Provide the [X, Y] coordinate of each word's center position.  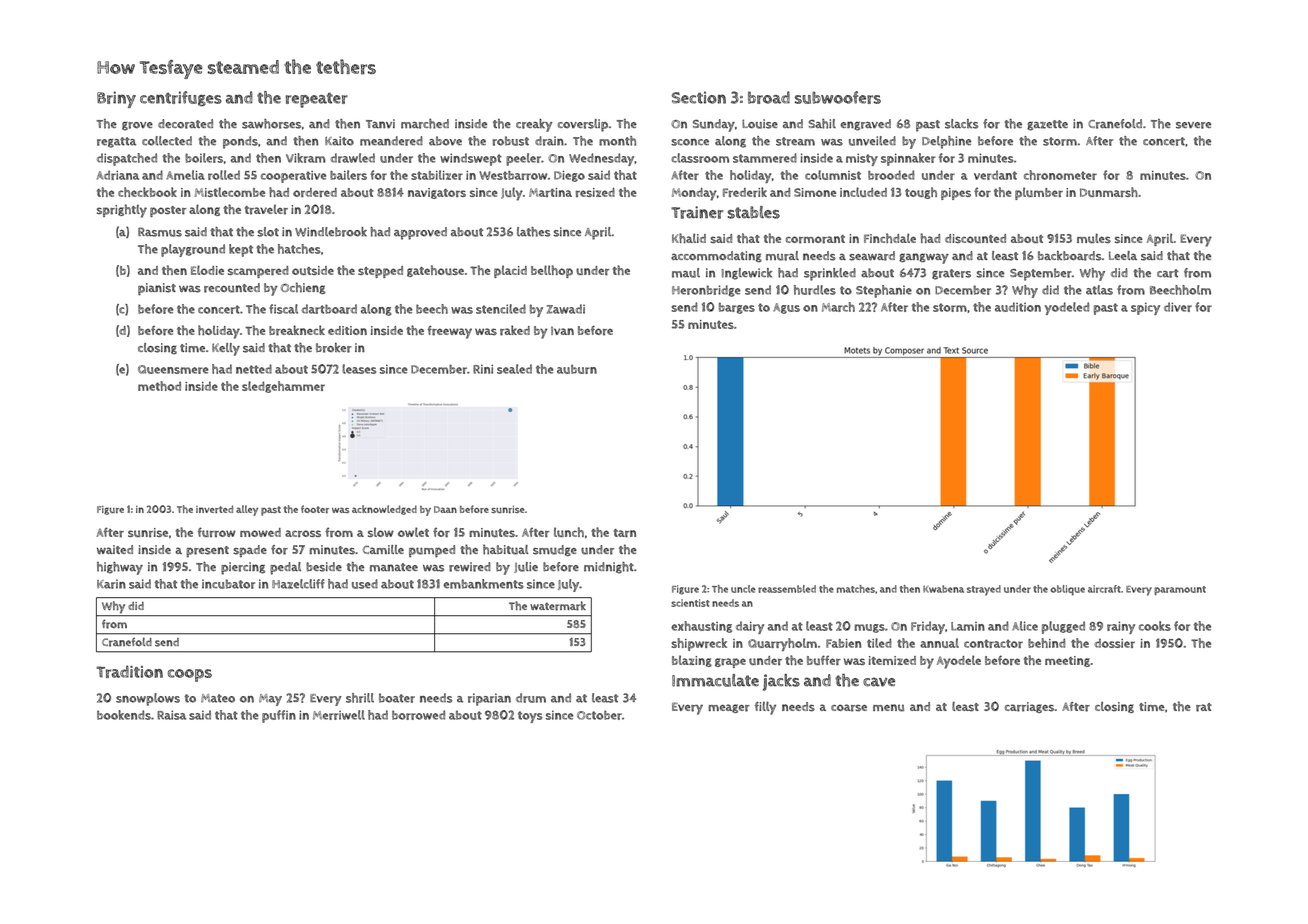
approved [420, 233]
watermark [558, 606]
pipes [956, 194]
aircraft [1104, 589]
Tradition [129, 671]
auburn [577, 369]
